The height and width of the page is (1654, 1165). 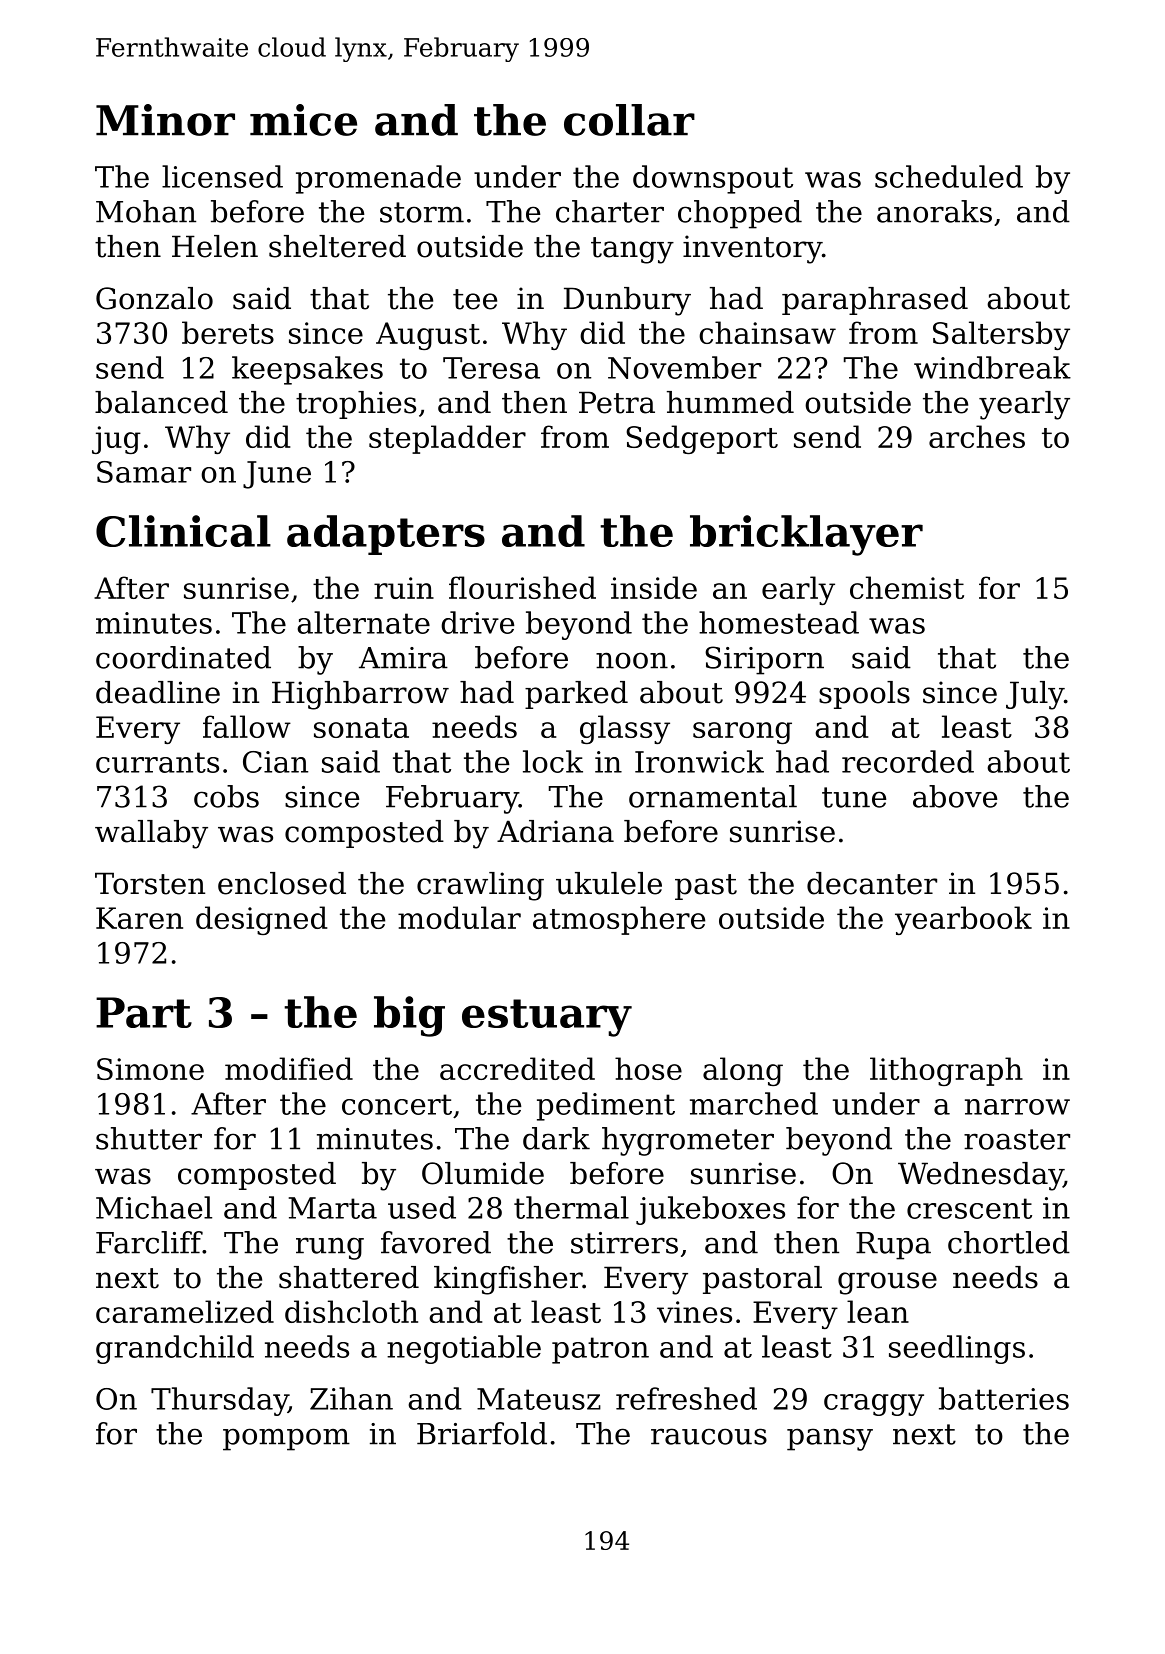 What do you see at coordinates (1035, 695) in the page?
I see `July` at bounding box center [1035, 695].
